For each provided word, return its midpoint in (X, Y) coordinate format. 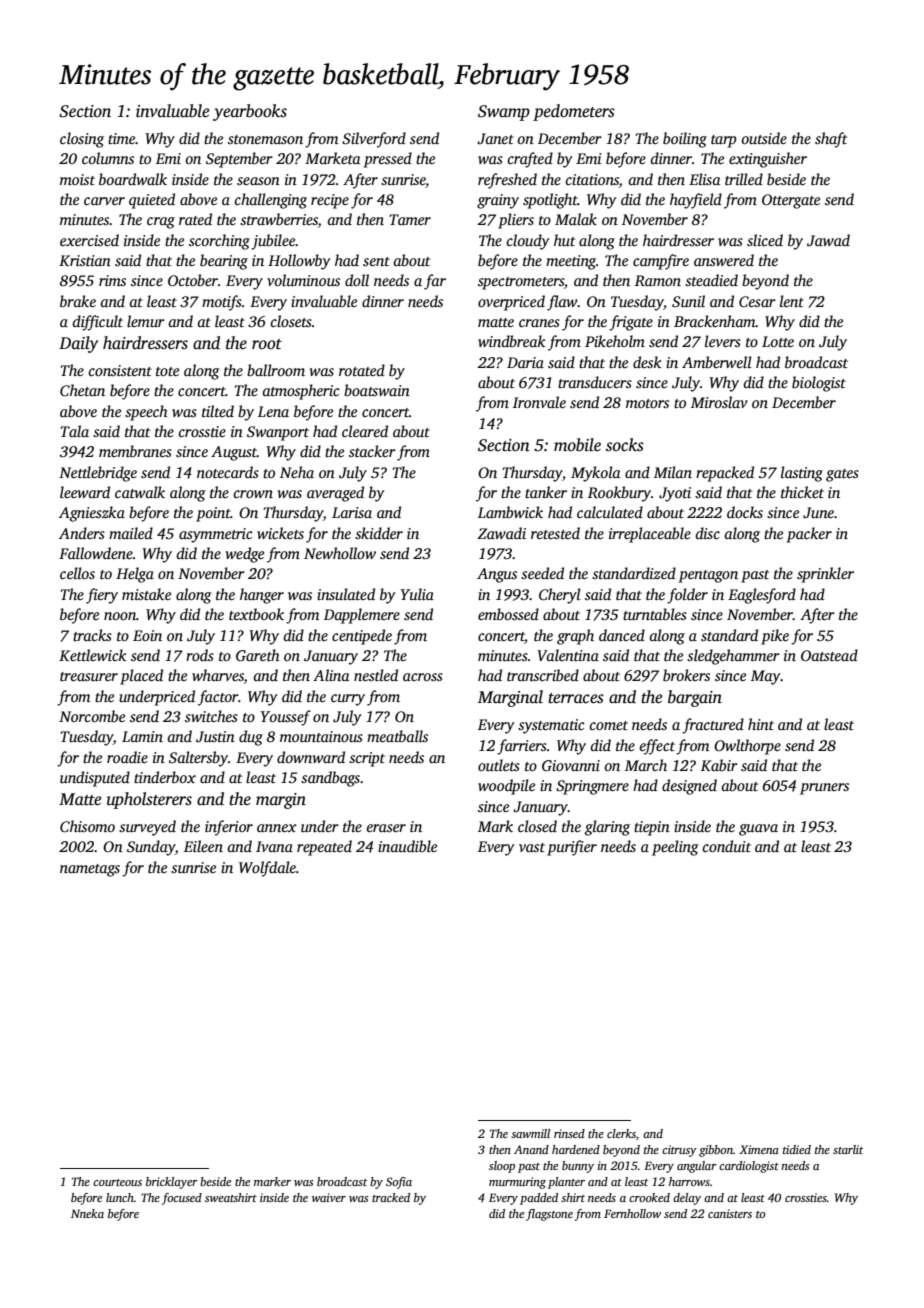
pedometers (574, 112)
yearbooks (250, 112)
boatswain (377, 390)
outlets (499, 765)
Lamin (142, 736)
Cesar (757, 301)
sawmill (530, 1133)
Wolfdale (267, 869)
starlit (848, 1149)
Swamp (504, 113)
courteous (117, 1182)
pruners (824, 789)
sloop (502, 1167)
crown (253, 494)
